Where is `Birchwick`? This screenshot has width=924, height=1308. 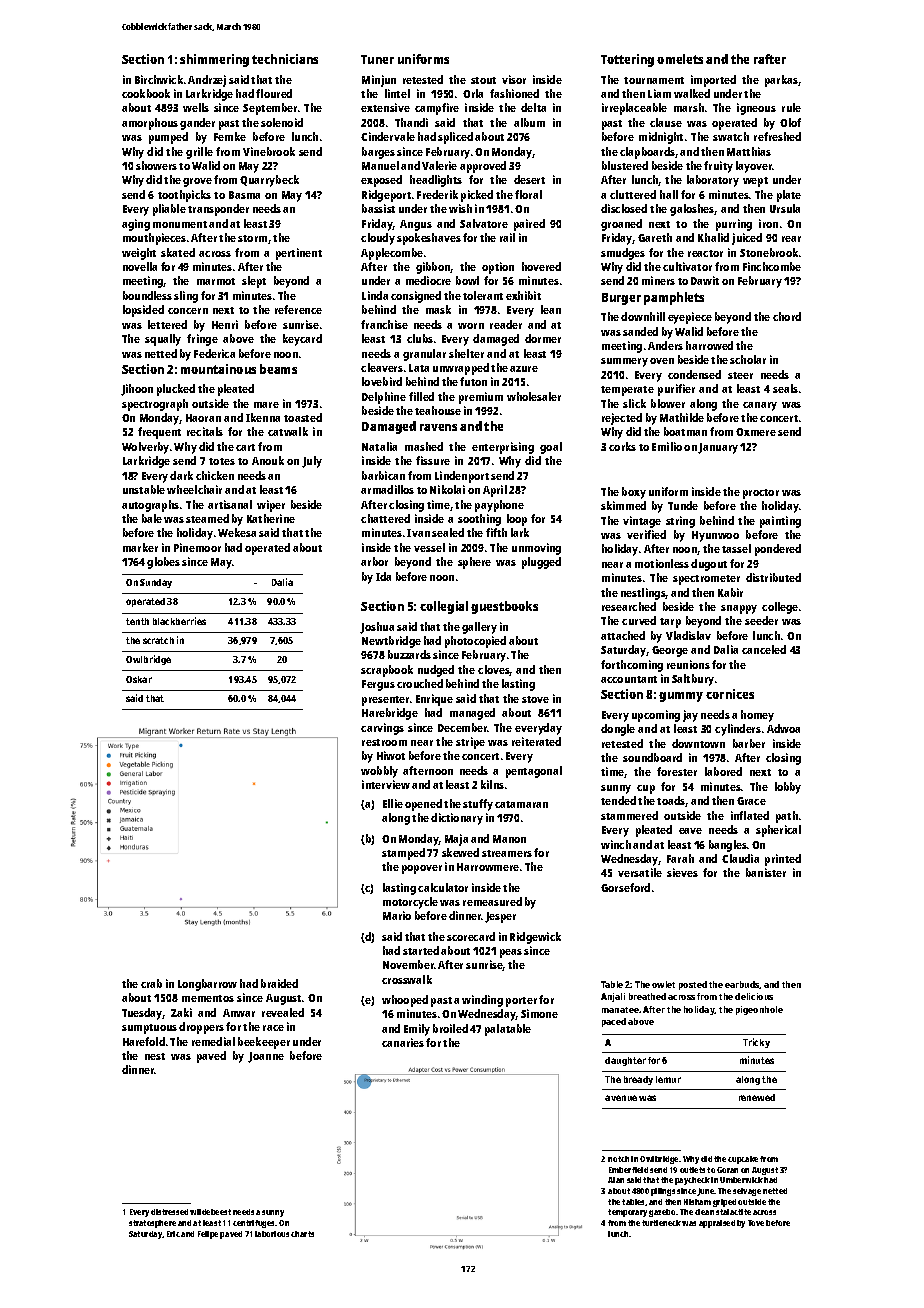
Birchwick is located at coordinates (159, 79).
